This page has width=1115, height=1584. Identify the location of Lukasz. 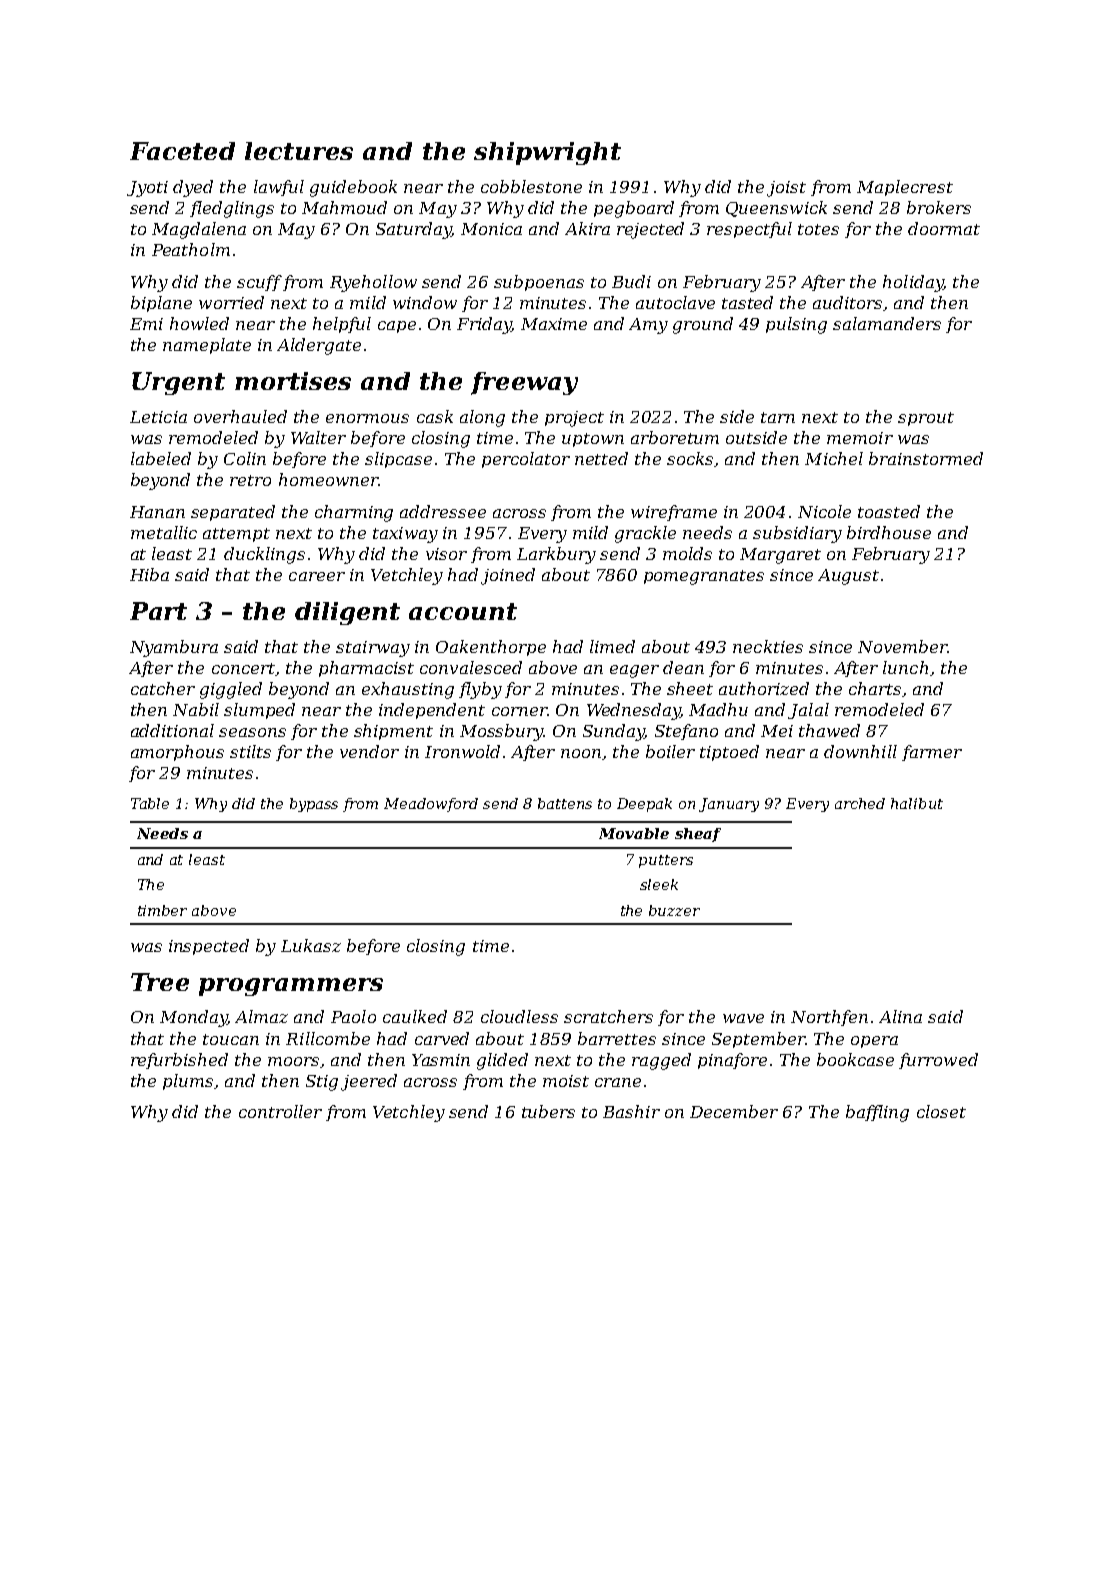
(311, 945).
